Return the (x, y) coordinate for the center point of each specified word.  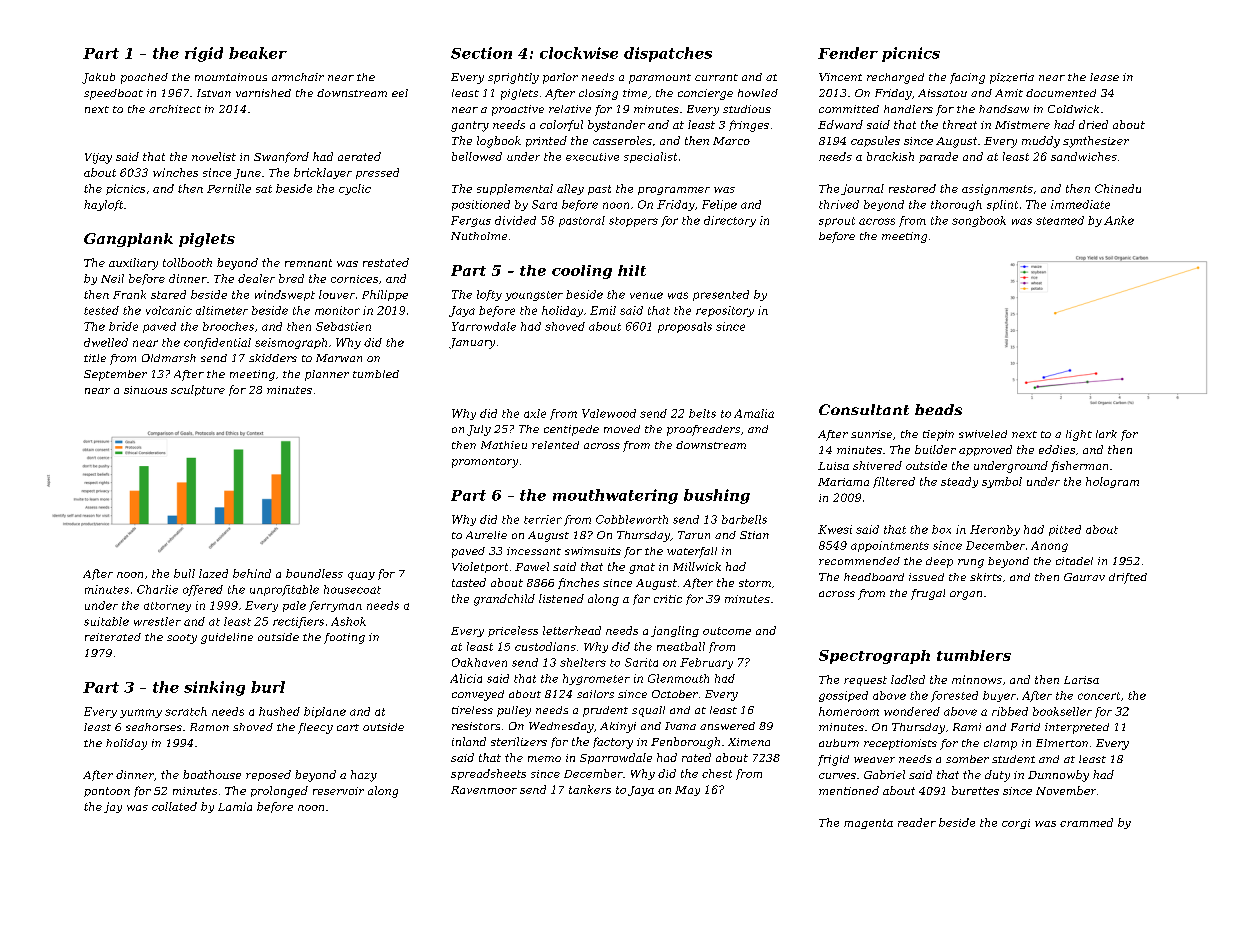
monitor (337, 310)
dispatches (668, 54)
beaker (258, 53)
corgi (1016, 824)
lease (1104, 77)
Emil (603, 310)
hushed (279, 711)
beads (938, 409)
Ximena (749, 742)
